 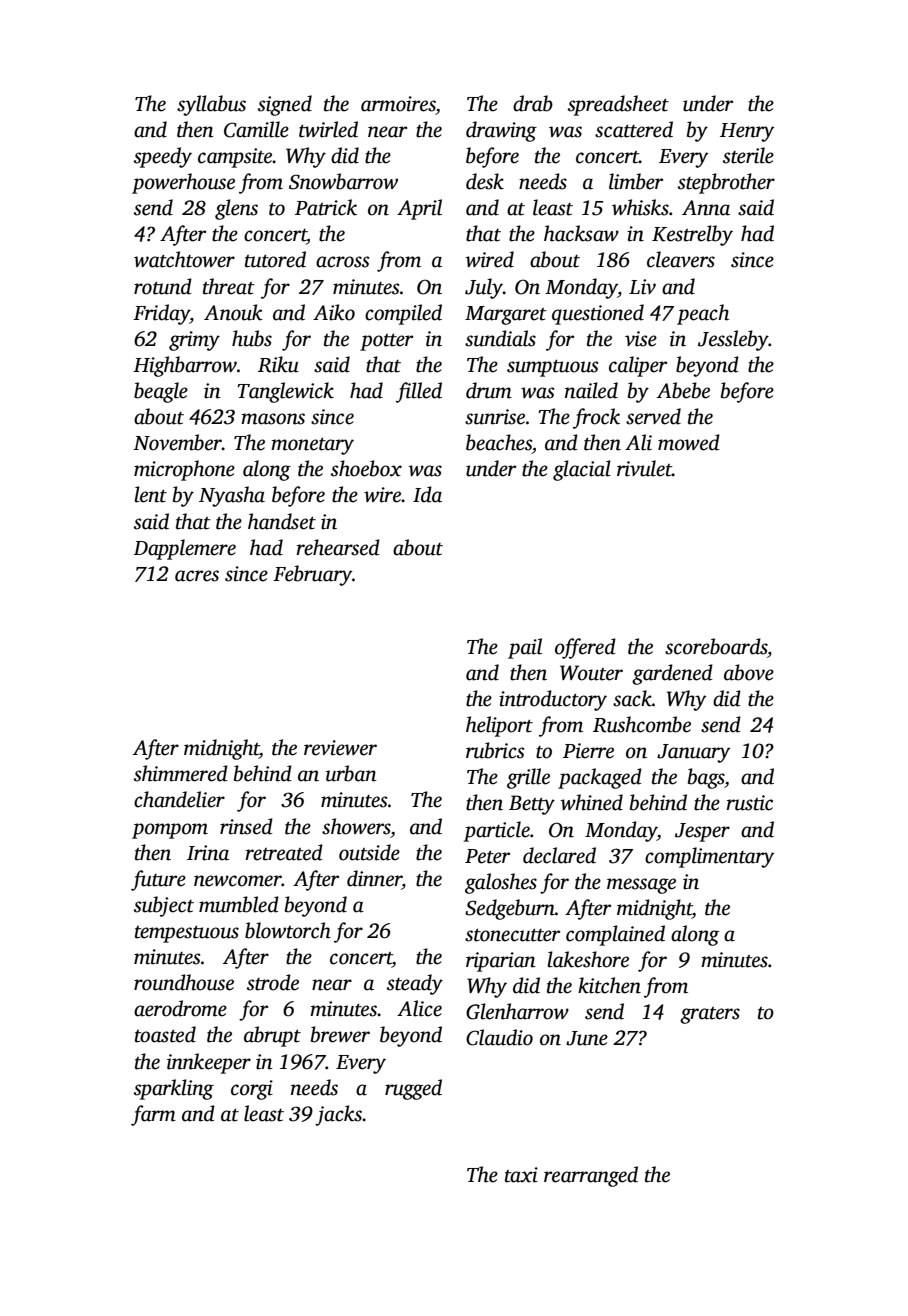 I want to click on innkeeper, so click(x=209, y=1063).
